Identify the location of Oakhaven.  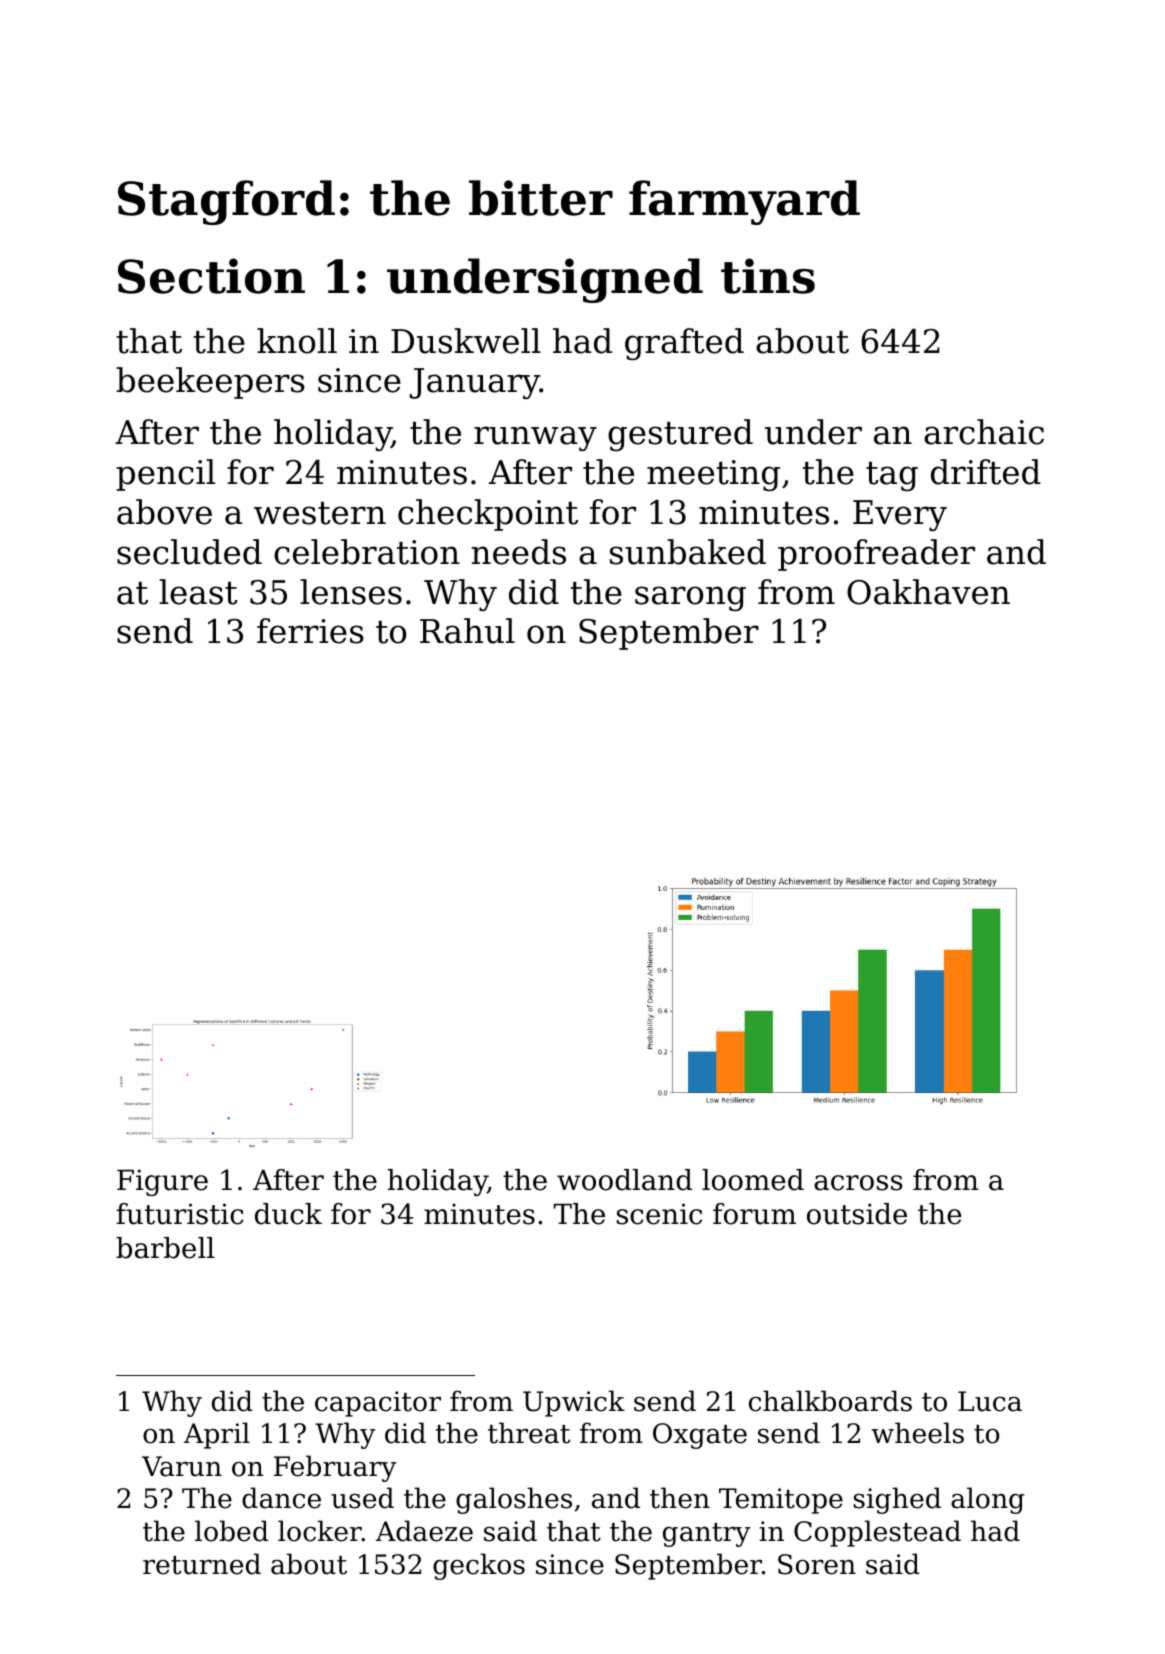
(928, 592).
